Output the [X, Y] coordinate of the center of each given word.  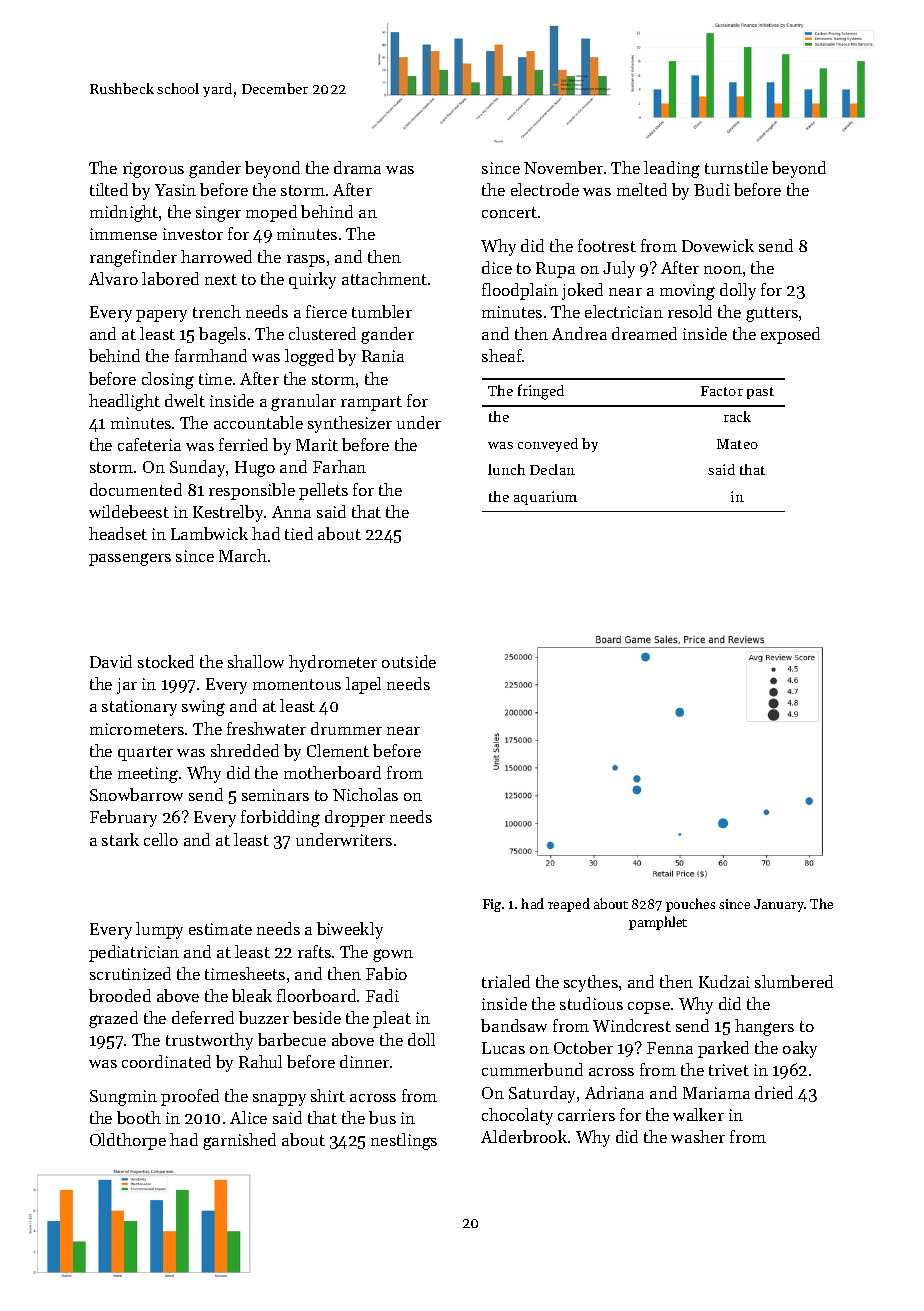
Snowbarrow [136, 794]
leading [672, 169]
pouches [690, 905]
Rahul [260, 1061]
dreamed [644, 333]
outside [409, 661]
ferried [243, 444]
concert [509, 212]
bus [382, 1117]
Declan [552, 469]
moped [271, 213]
